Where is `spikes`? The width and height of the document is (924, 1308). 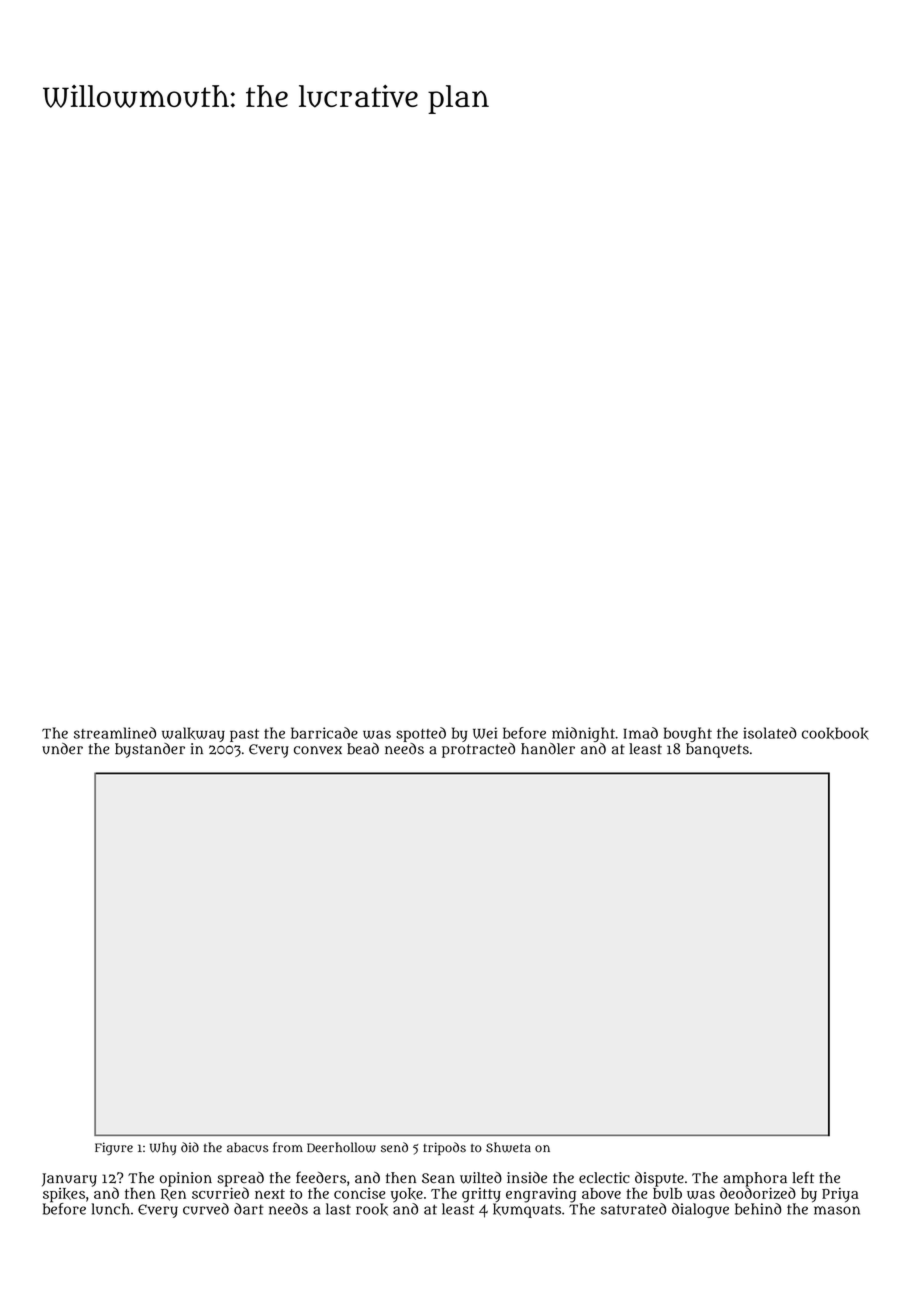 spikes is located at coordinates (64, 1195).
